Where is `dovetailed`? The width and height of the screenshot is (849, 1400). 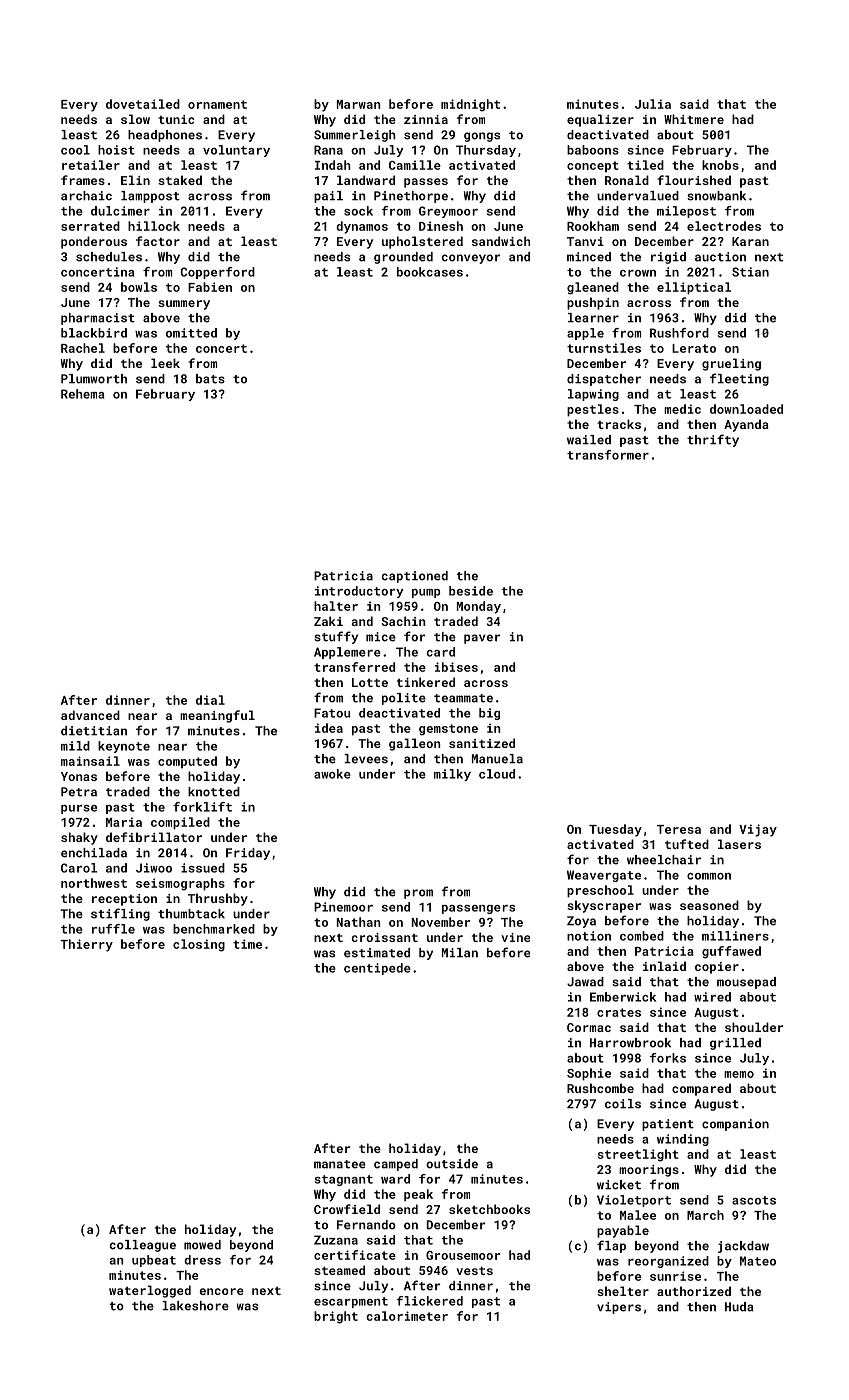 dovetailed is located at coordinates (143, 104).
